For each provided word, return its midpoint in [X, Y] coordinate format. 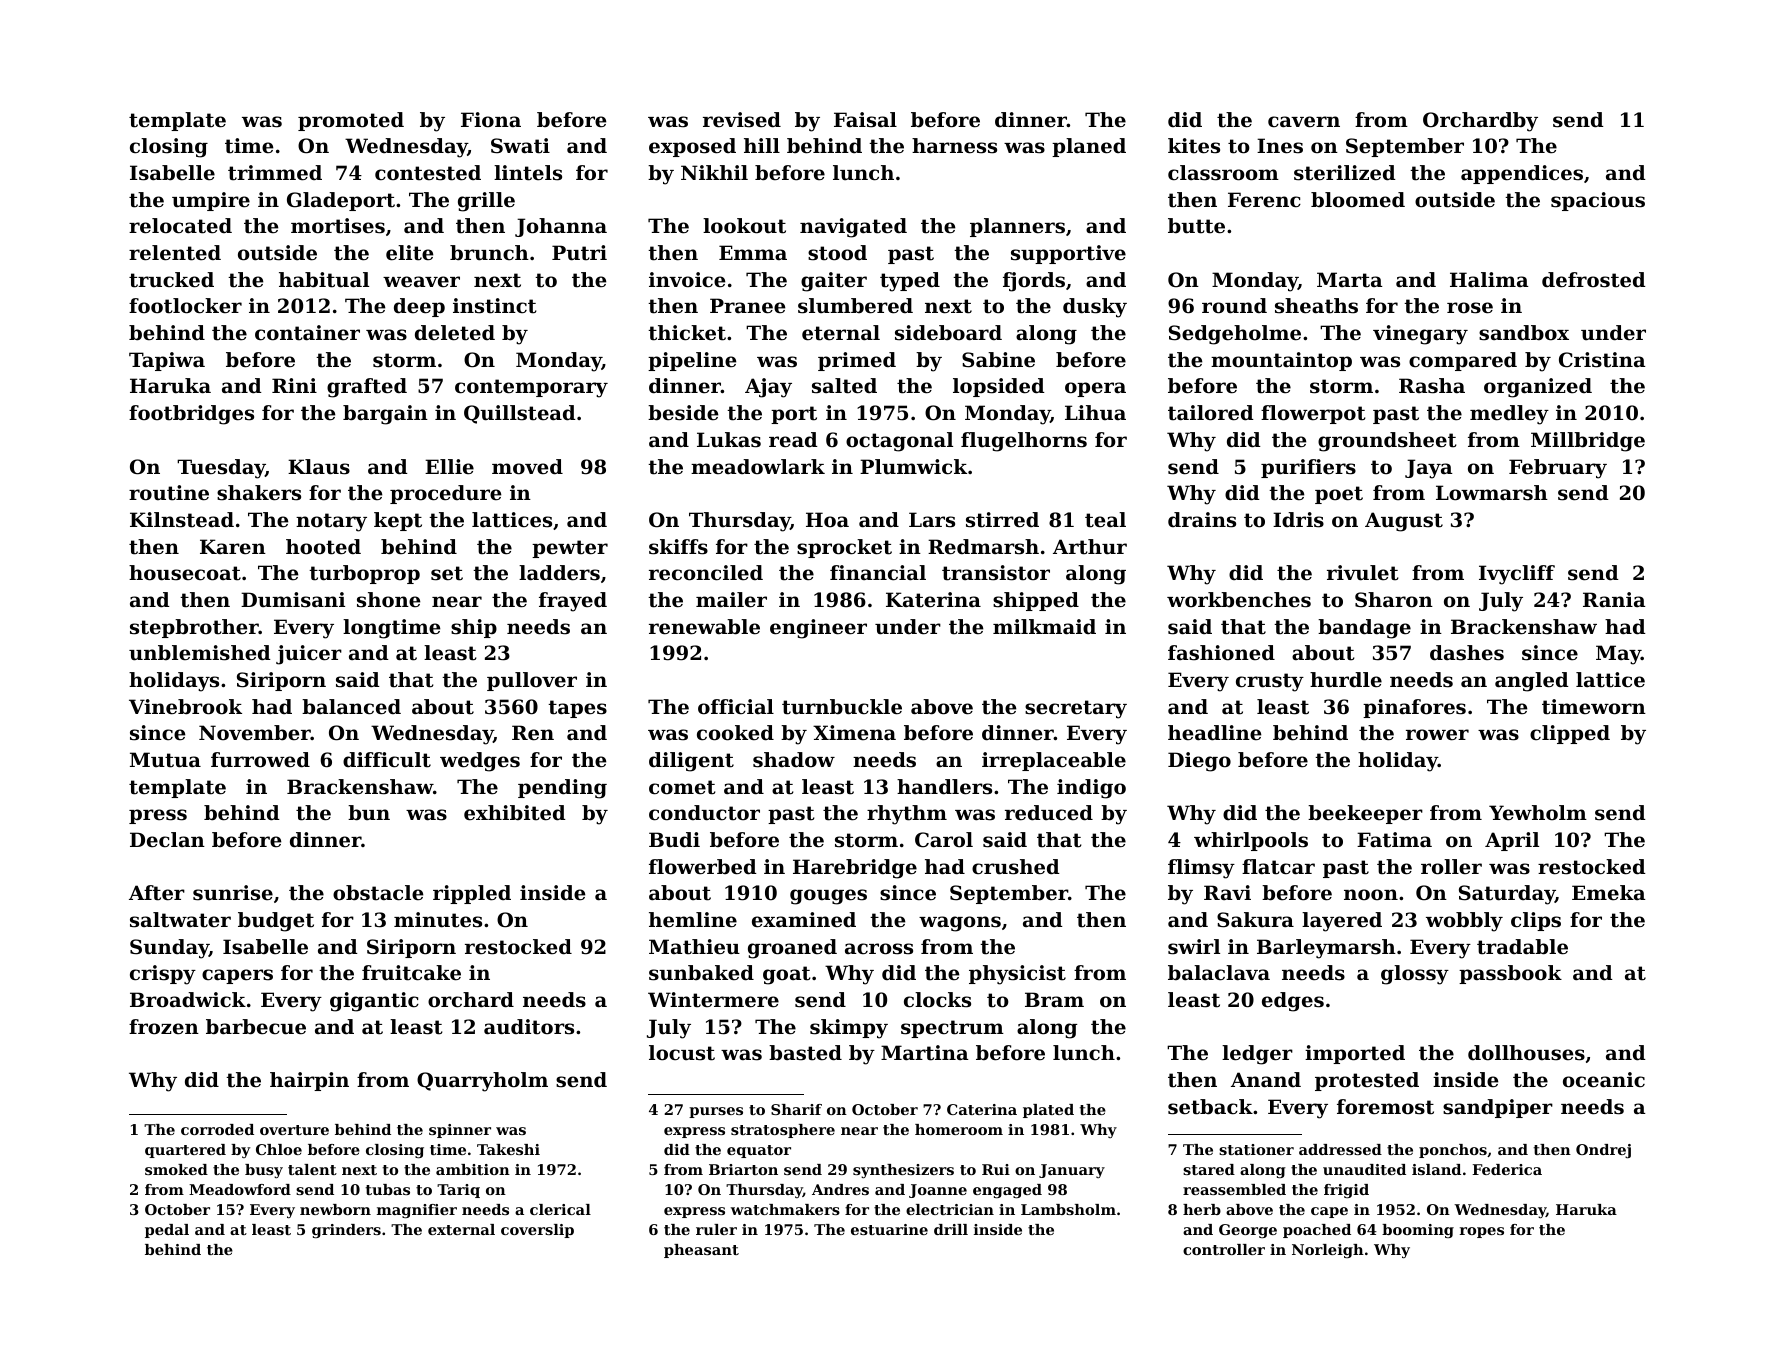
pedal [167, 1231]
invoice [687, 280]
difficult [387, 760]
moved [527, 467]
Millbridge [1588, 442]
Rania [1614, 599]
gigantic [374, 1002]
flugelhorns [1024, 442]
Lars [932, 520]
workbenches [1239, 600]
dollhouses [1526, 1053]
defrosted [1594, 280]
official [736, 707]
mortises [338, 226]
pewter [570, 549]
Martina [925, 1053]
